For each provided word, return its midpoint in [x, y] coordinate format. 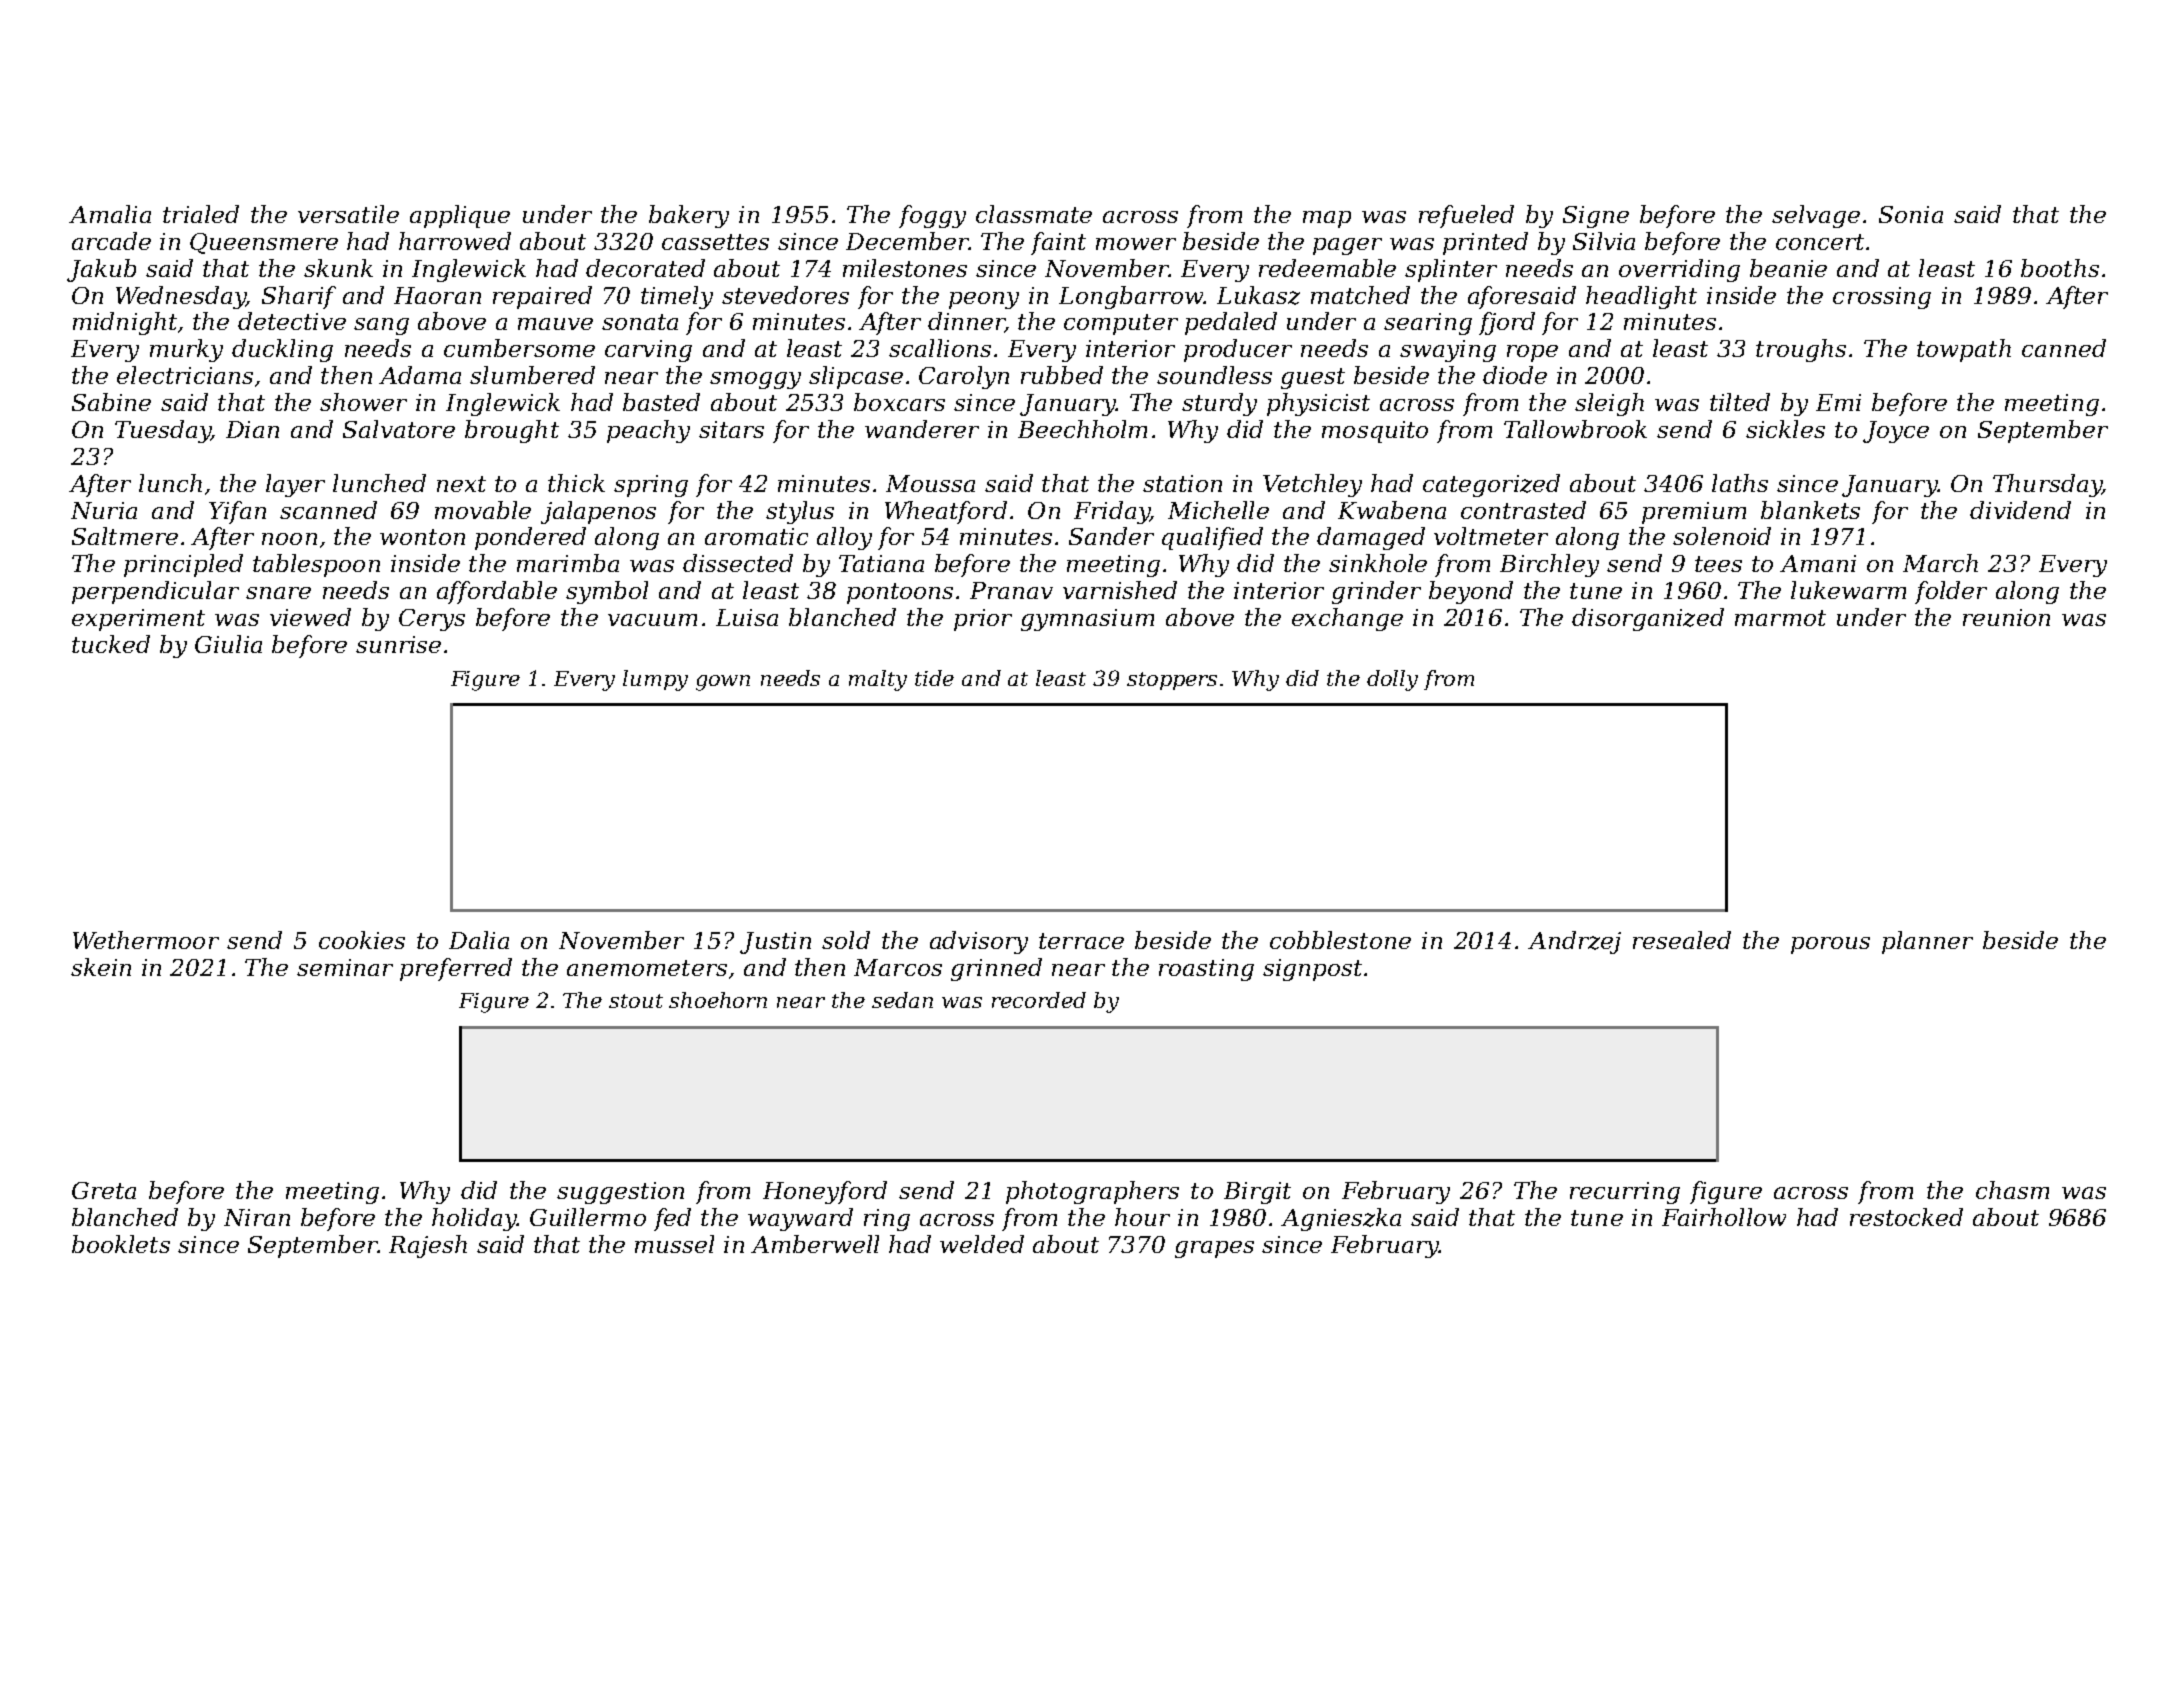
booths [2060, 268]
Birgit [1257, 1193]
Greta [104, 1190]
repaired [542, 297]
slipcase [856, 377]
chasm [2012, 1190]
